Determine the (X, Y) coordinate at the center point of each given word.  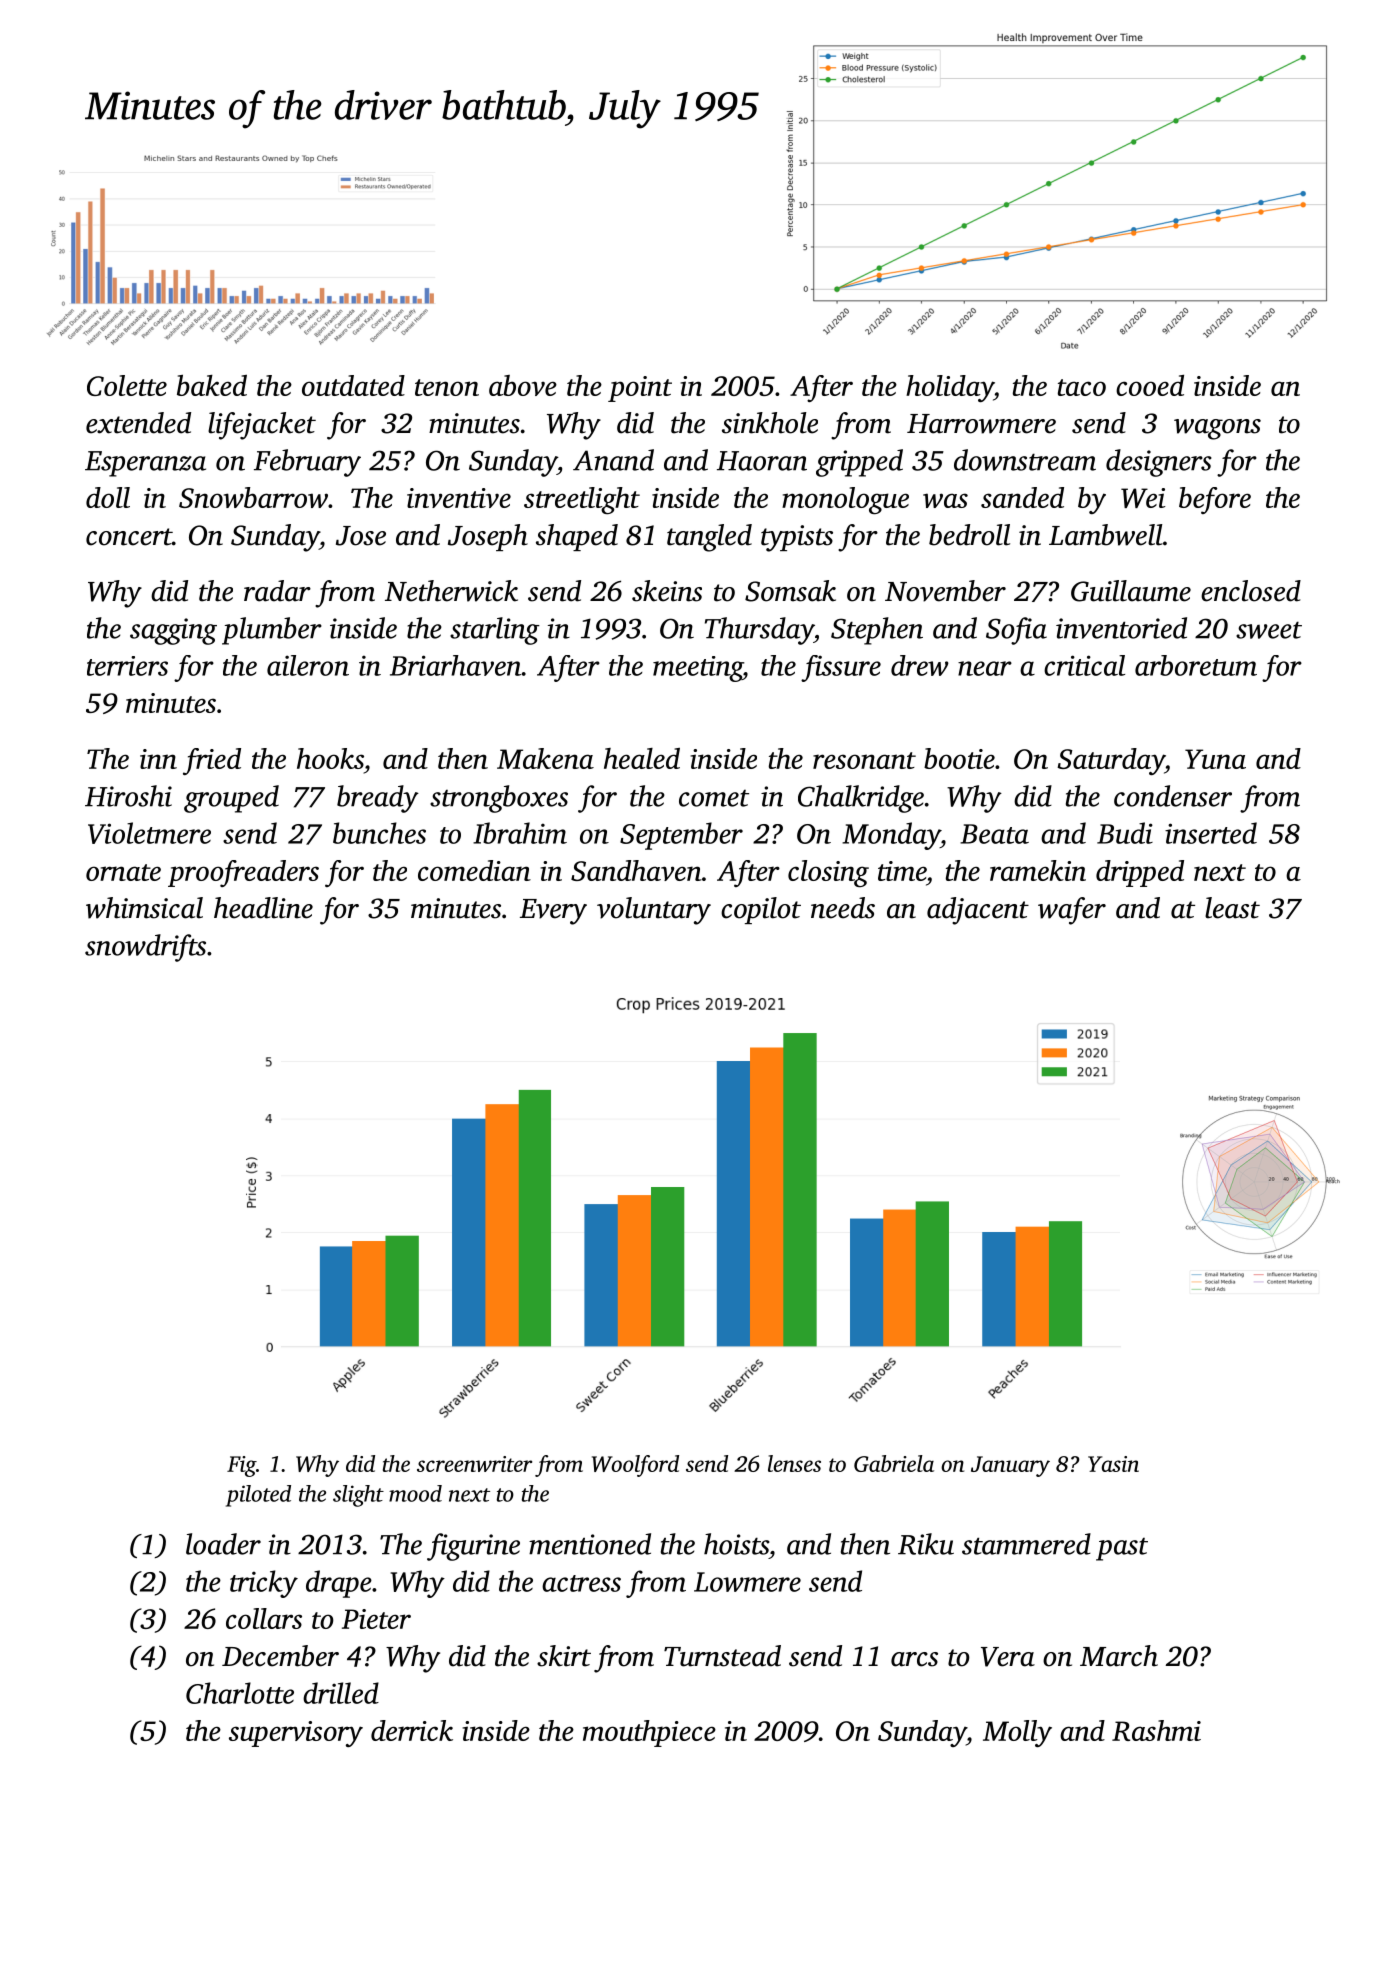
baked (212, 385)
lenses (794, 1463)
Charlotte (240, 1693)
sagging (173, 631)
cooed (1150, 385)
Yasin (1113, 1464)
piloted (258, 1496)
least (1232, 908)
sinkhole (770, 423)
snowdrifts (145, 948)
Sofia (1016, 631)
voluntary (654, 911)
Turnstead (722, 1656)
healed (642, 758)
